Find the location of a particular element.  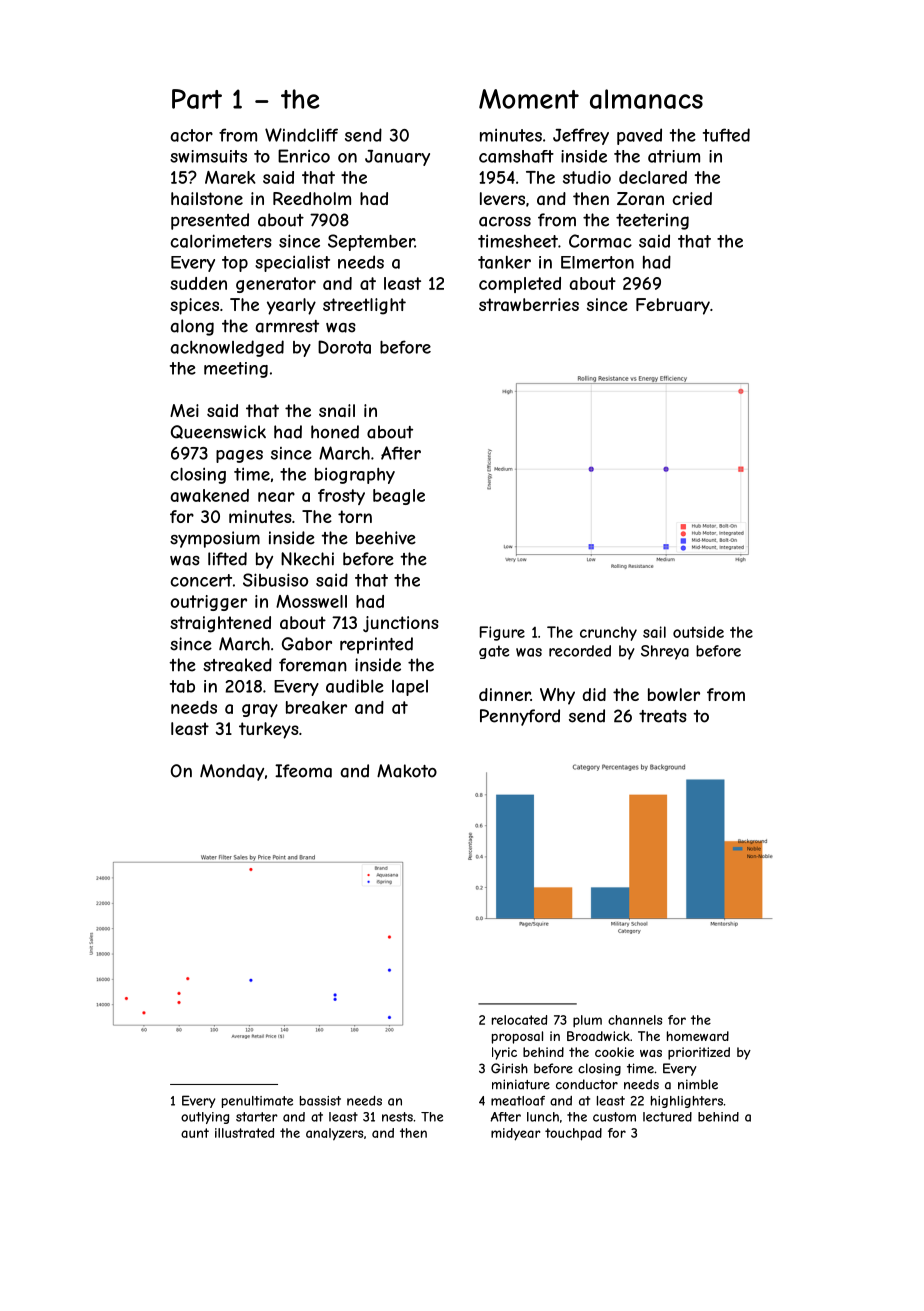

Part is located at coordinates (197, 99).
